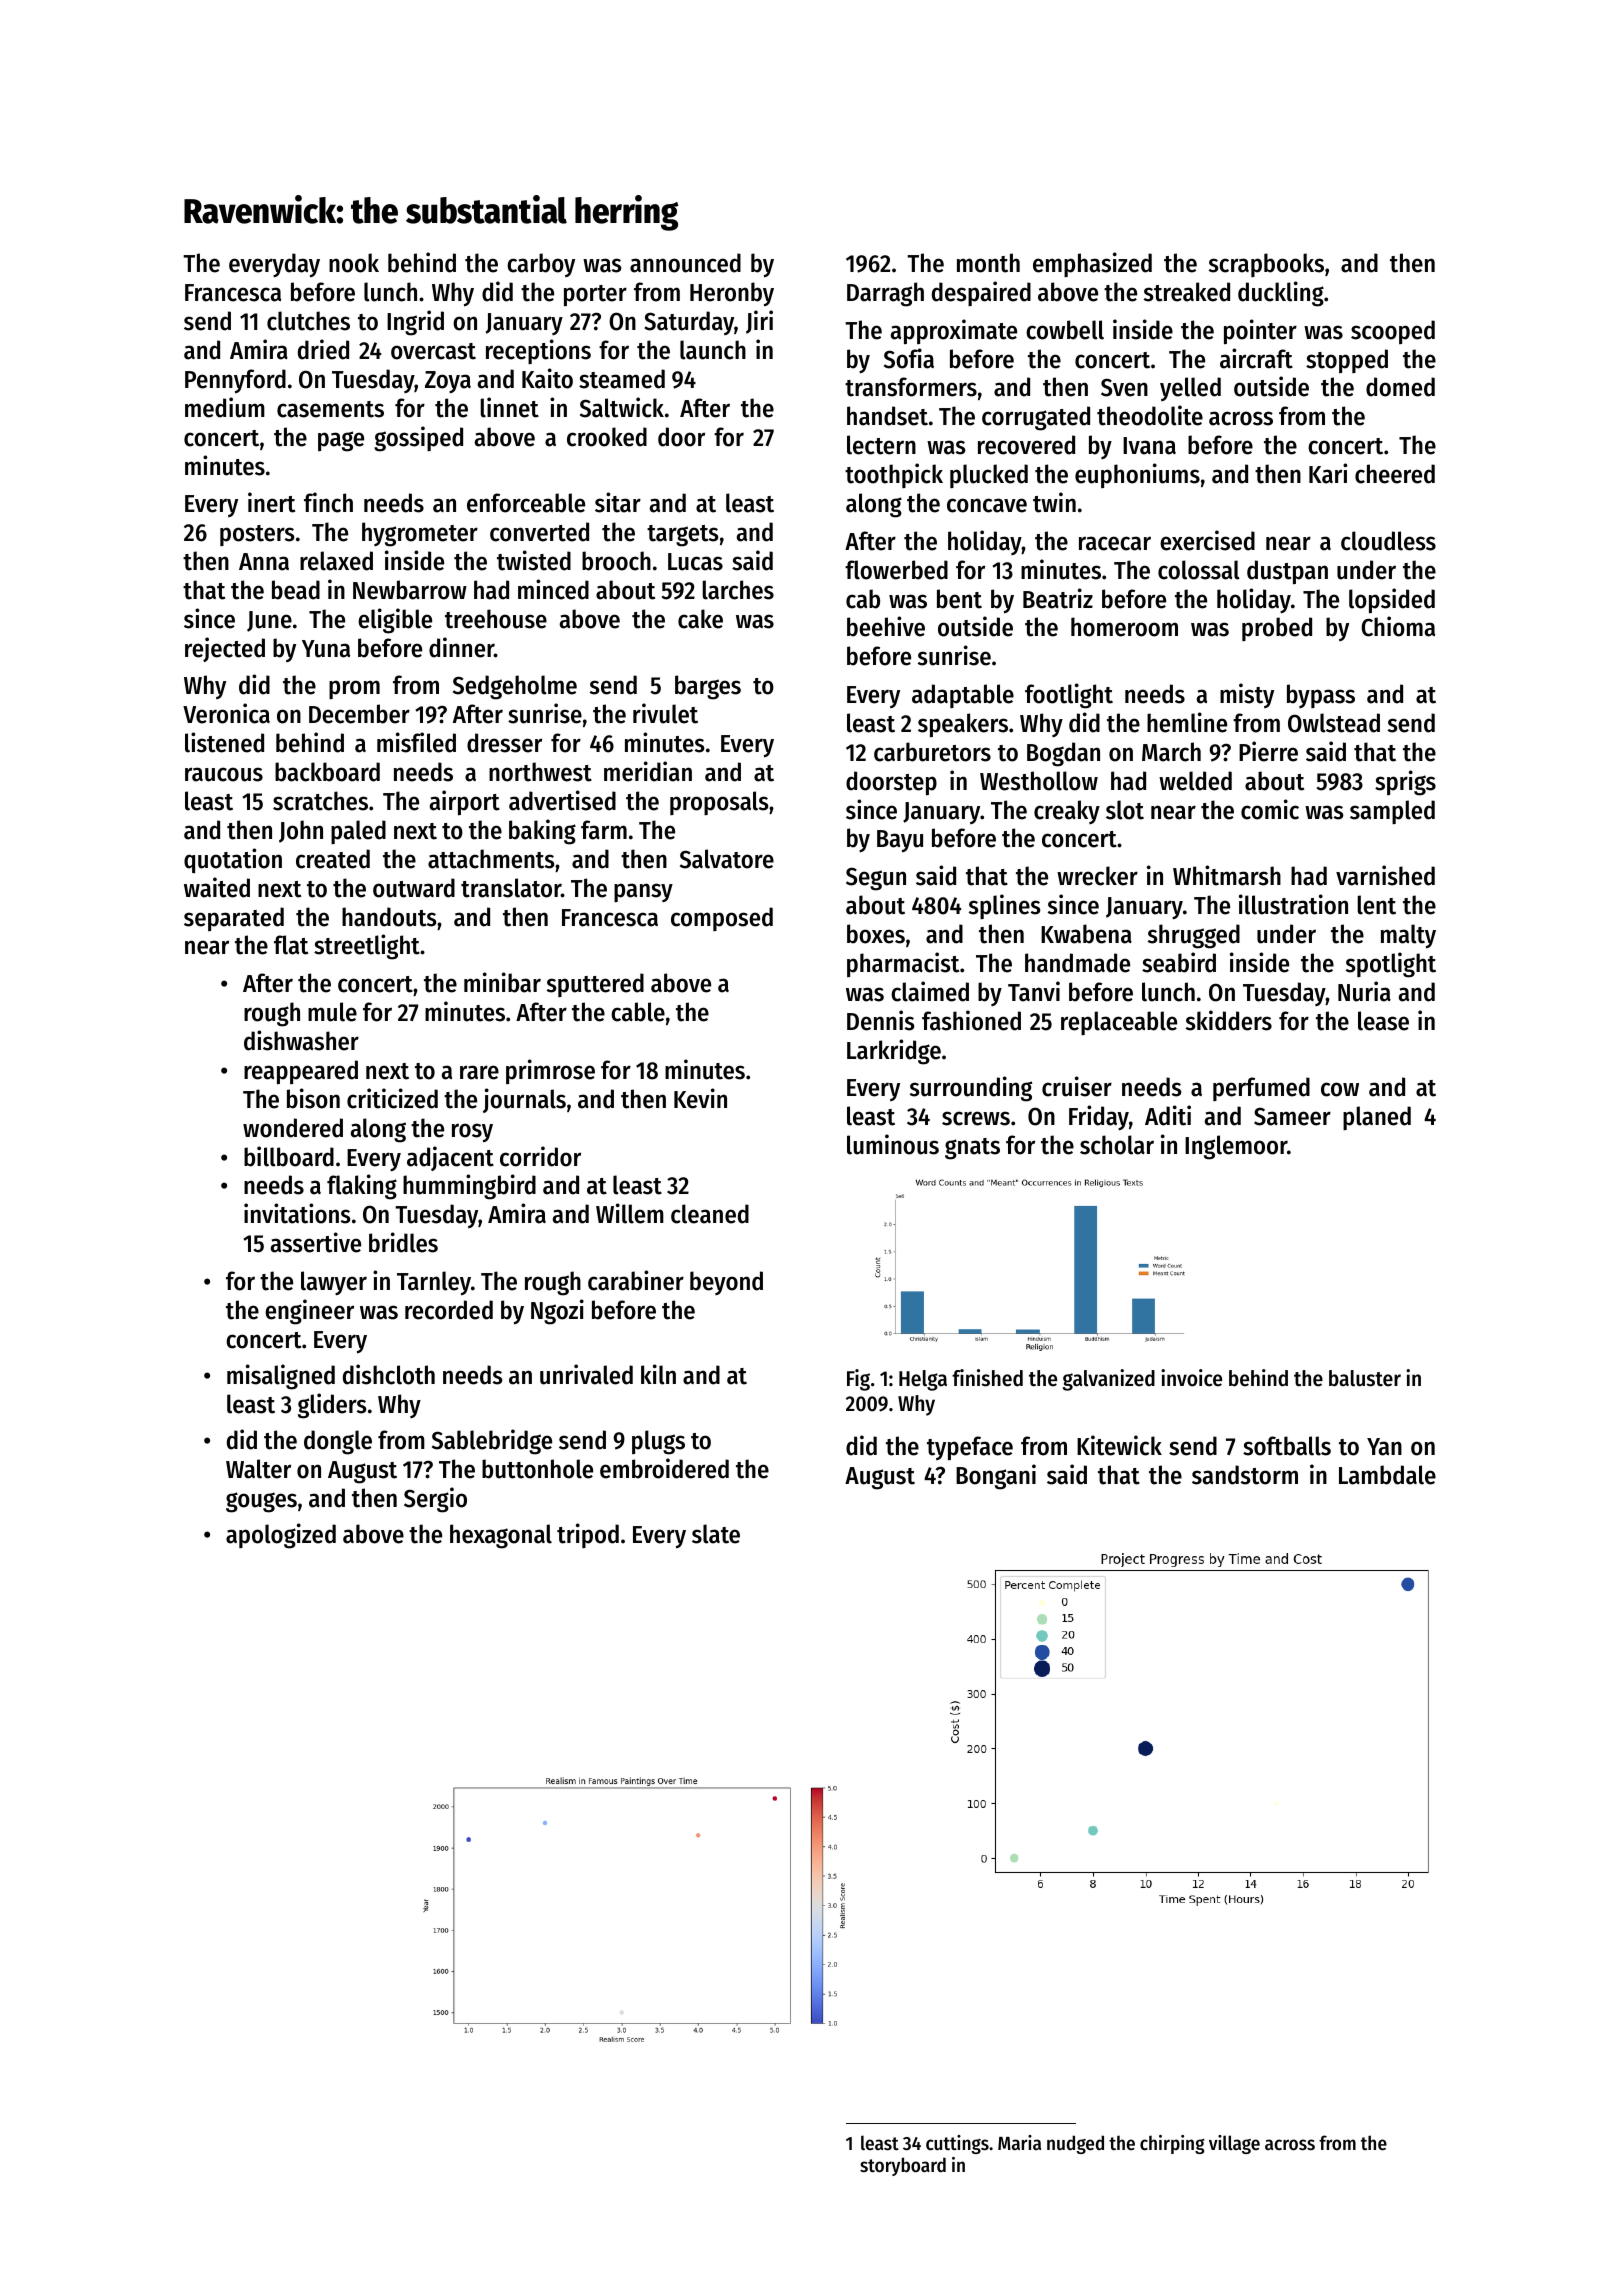  Describe the element at coordinates (1234, 2144) in the screenshot. I see `village` at that location.
